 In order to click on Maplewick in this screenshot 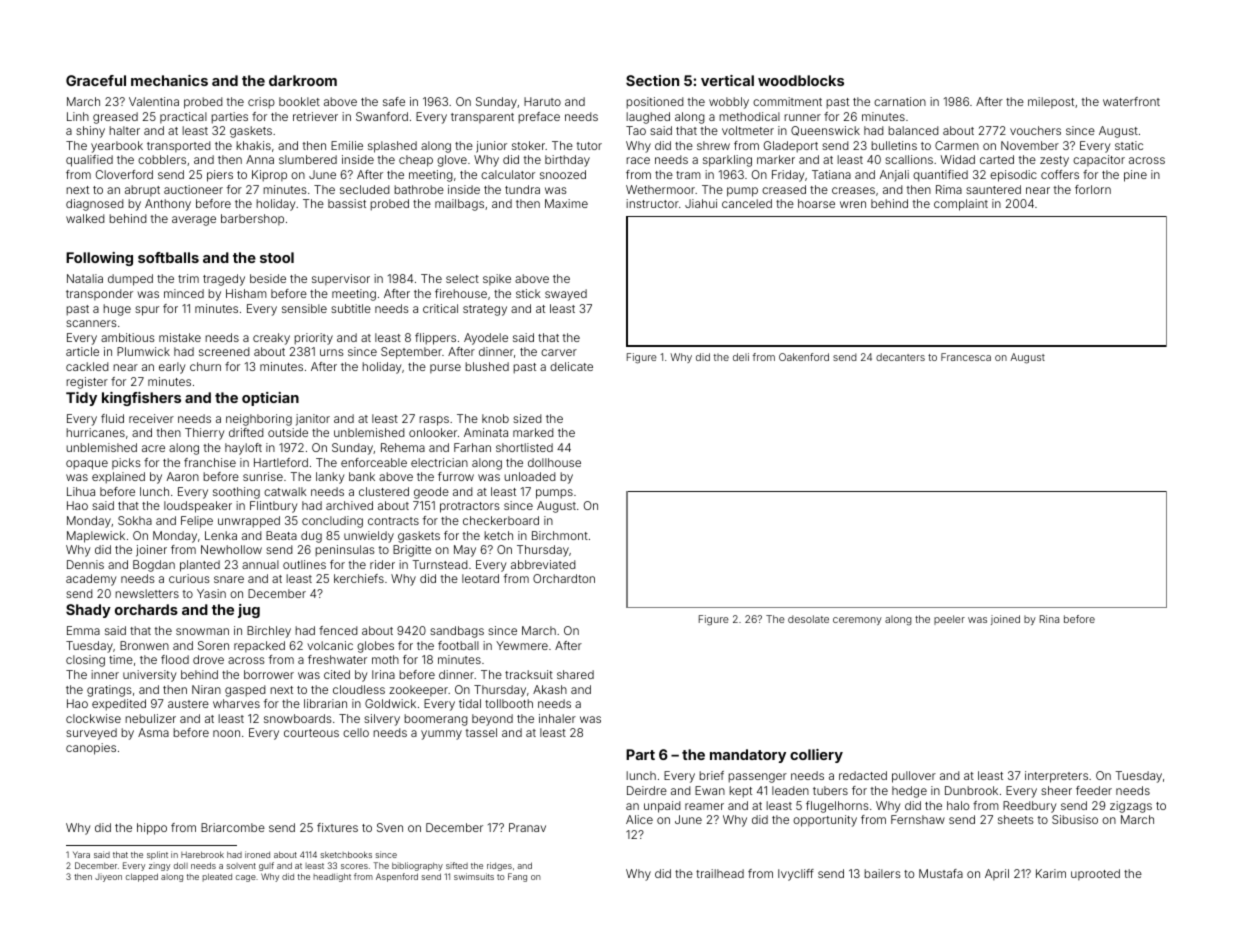, I will do `click(96, 537)`.
